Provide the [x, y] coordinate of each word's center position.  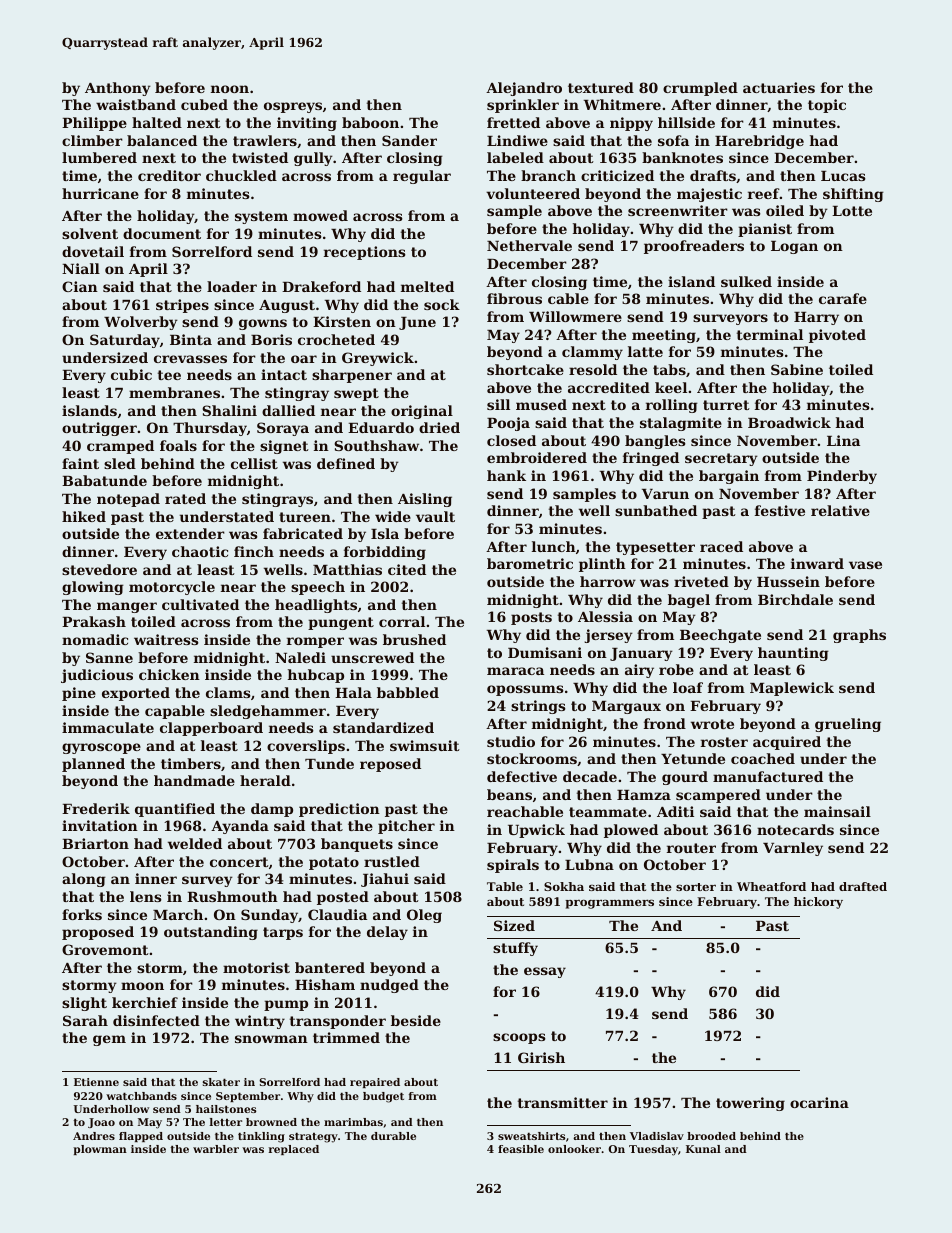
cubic [131, 374]
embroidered [537, 457]
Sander [409, 140]
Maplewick [792, 689]
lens [146, 896]
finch [254, 551]
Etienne [96, 1082]
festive [780, 510]
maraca [515, 671]
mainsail [837, 811]
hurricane [100, 193]
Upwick [536, 831]
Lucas [843, 176]
